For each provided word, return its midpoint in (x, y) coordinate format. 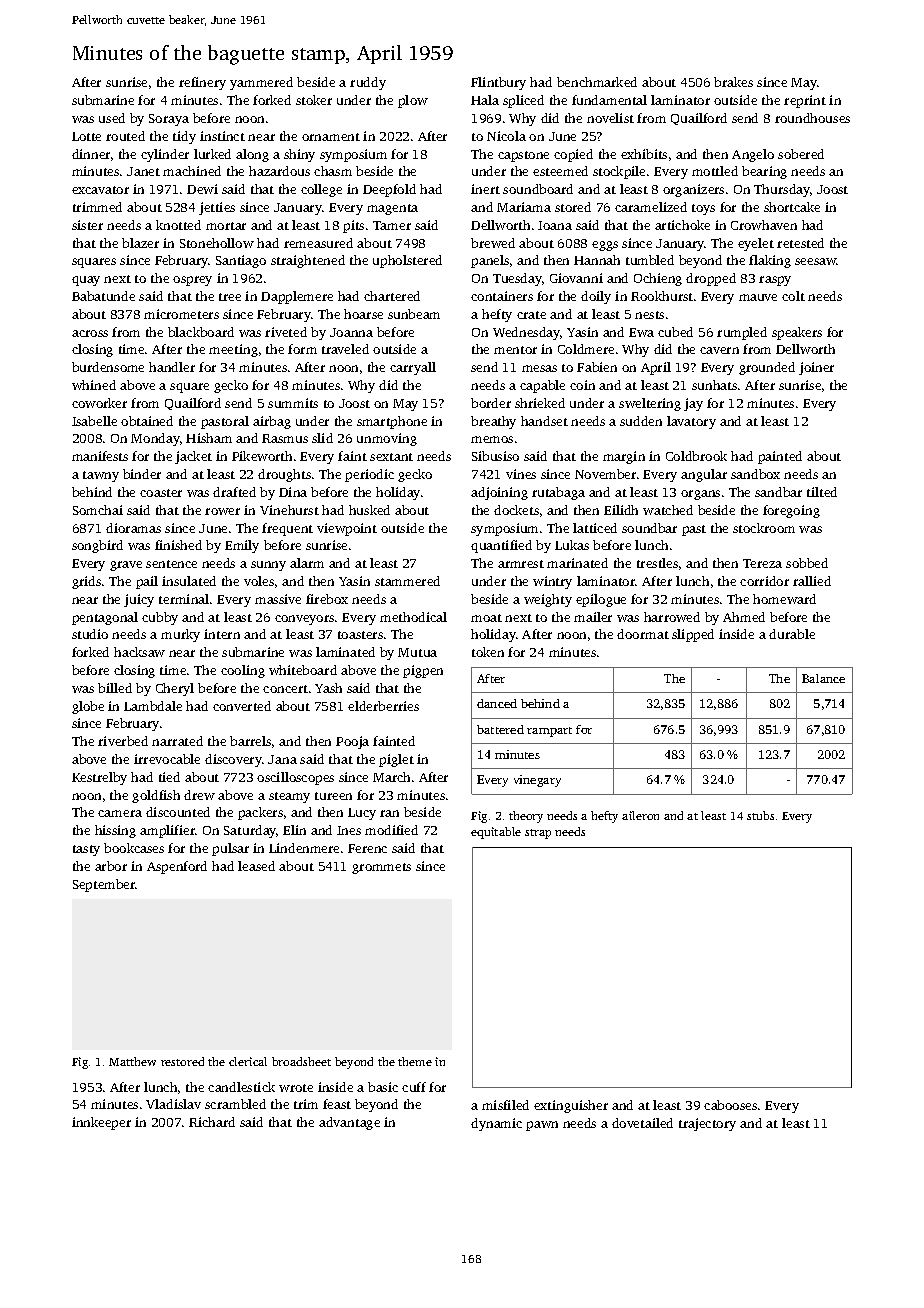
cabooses (730, 1105)
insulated (189, 581)
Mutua (417, 652)
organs (700, 495)
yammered (261, 83)
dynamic (496, 1124)
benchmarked (597, 82)
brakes (733, 82)
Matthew (132, 1061)
